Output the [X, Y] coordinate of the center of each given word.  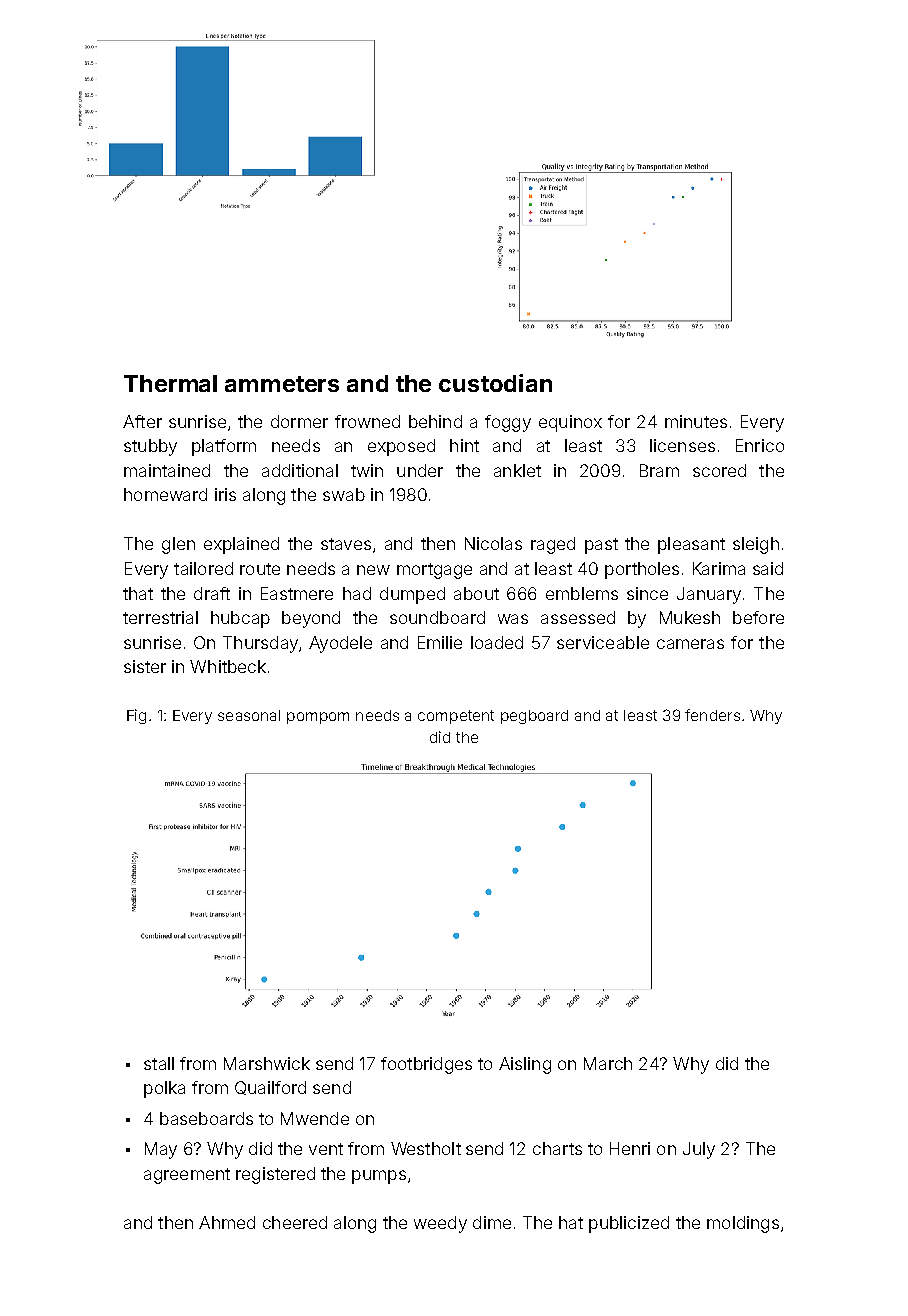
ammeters [282, 384]
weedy [440, 1224]
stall [159, 1063]
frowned [367, 421]
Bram [659, 470]
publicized [629, 1224]
